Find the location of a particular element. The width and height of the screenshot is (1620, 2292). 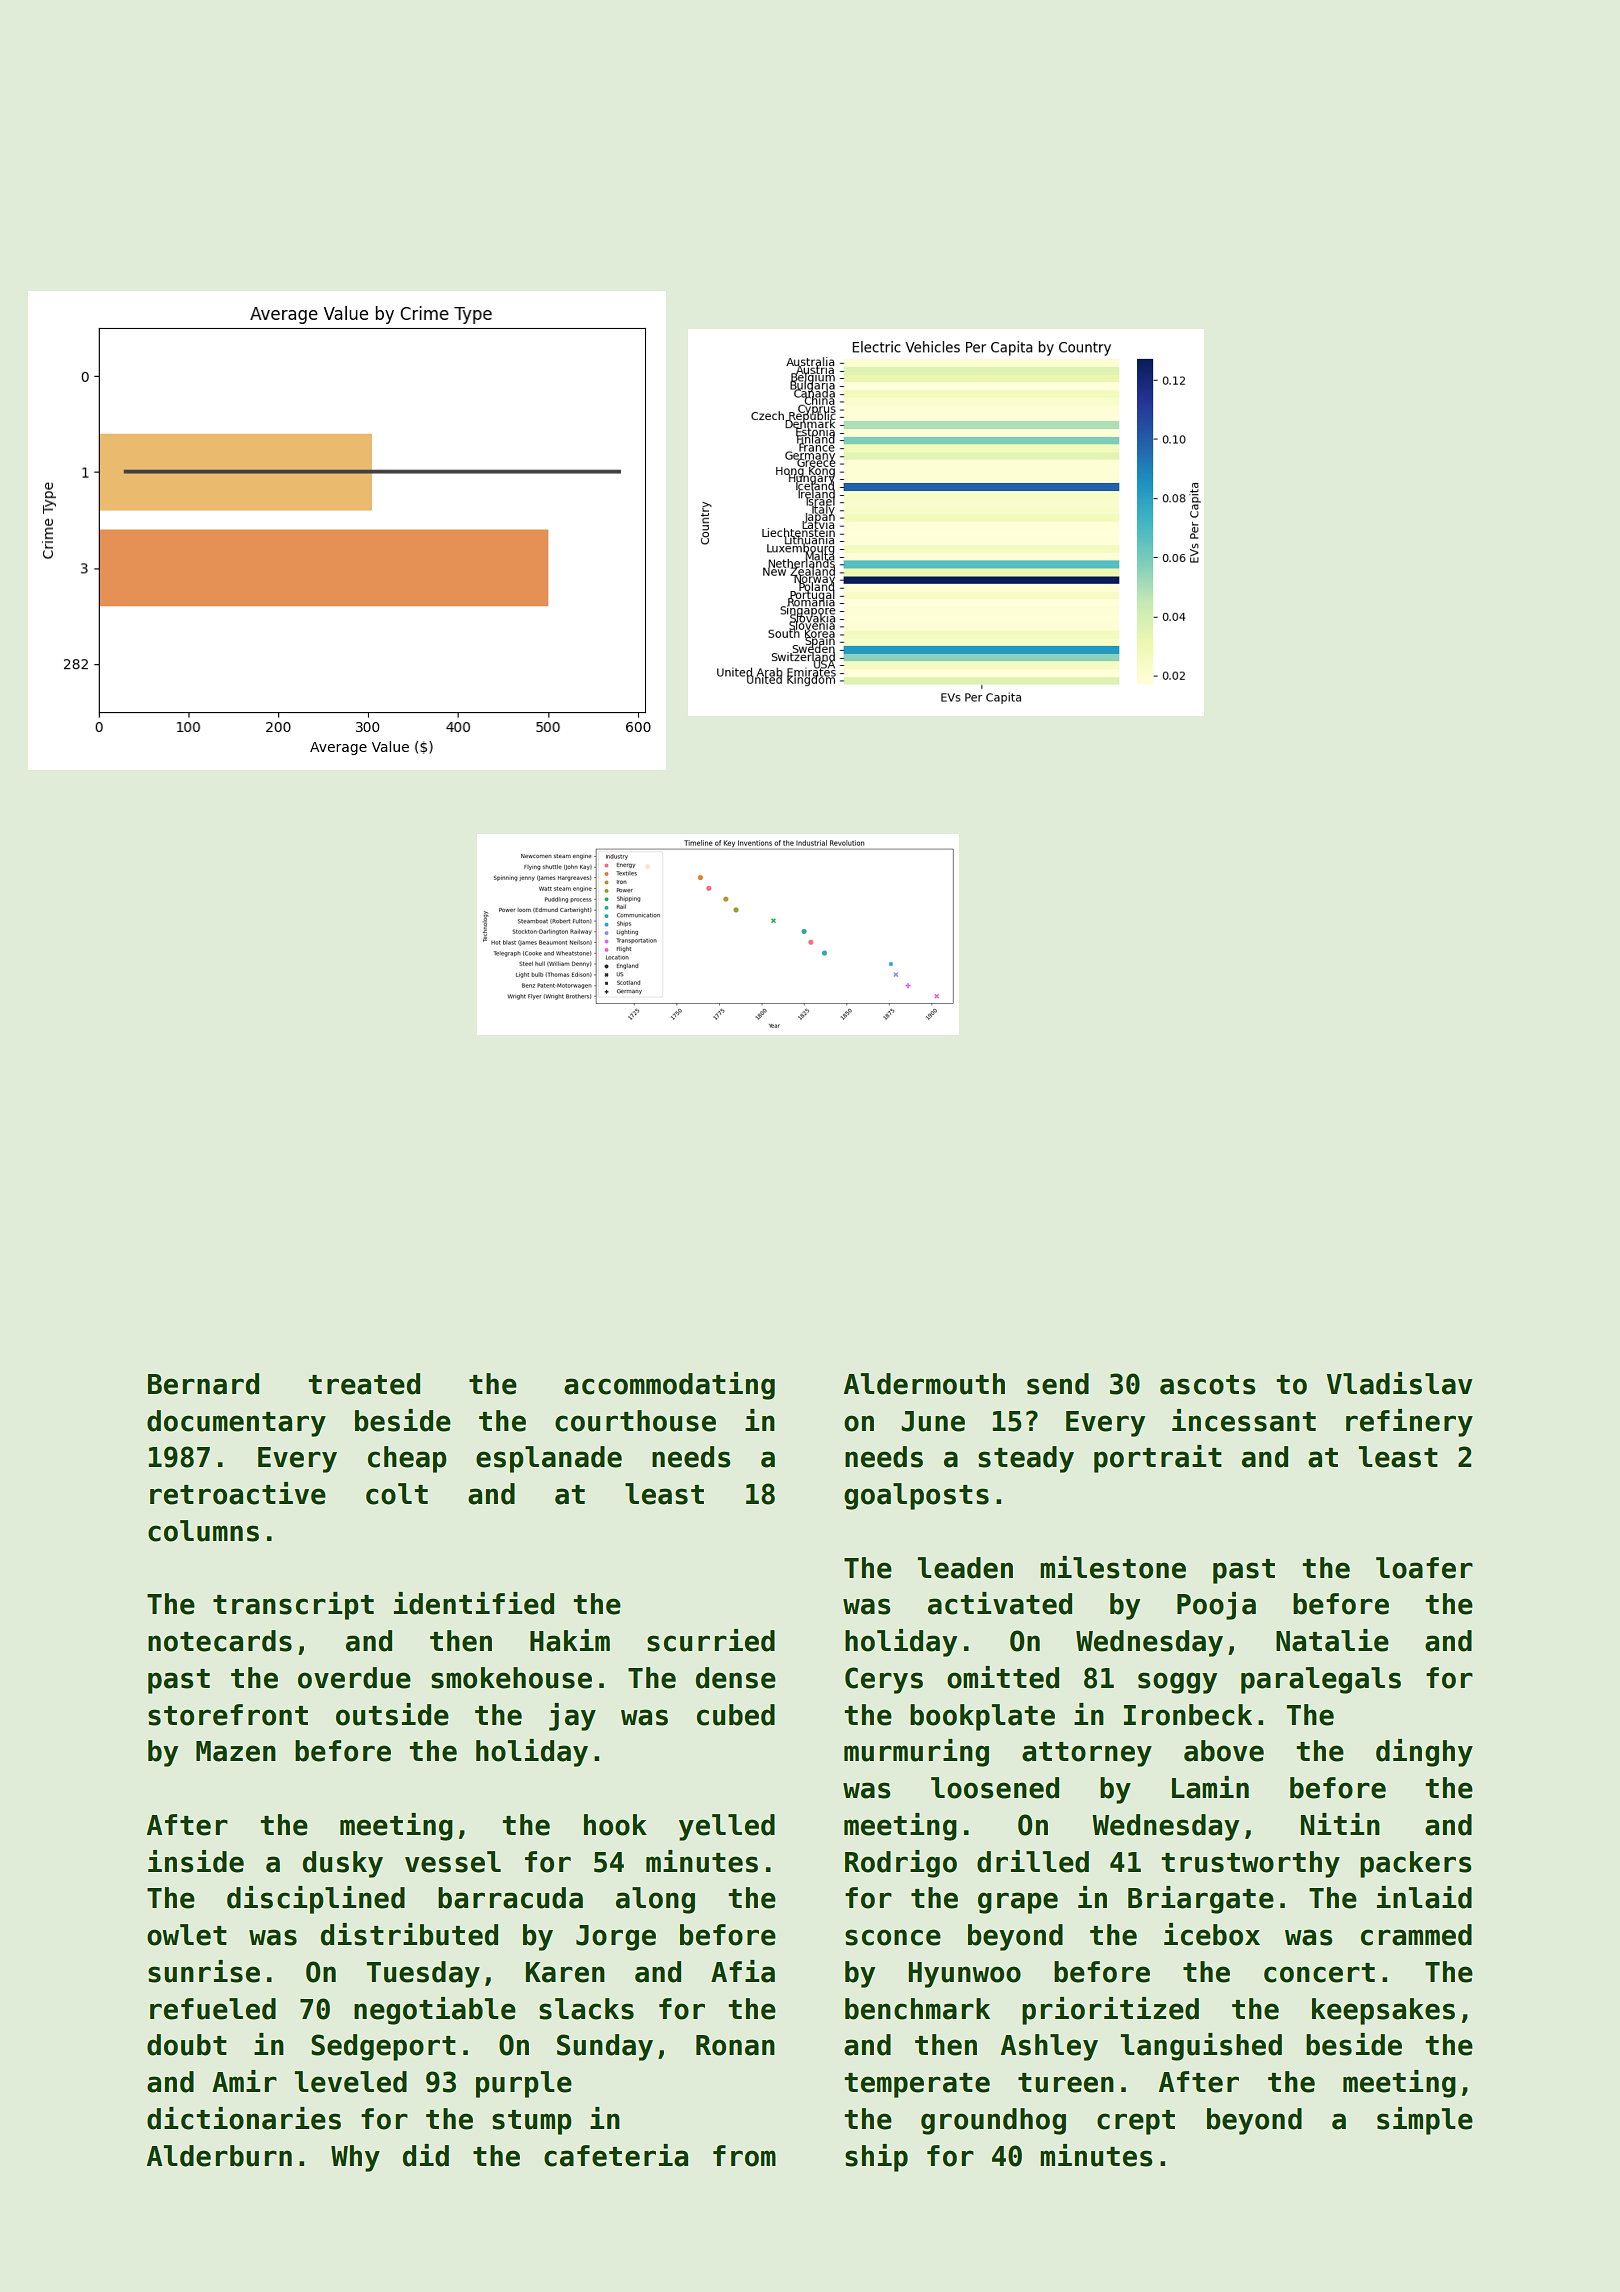

dusky is located at coordinates (343, 1864).
